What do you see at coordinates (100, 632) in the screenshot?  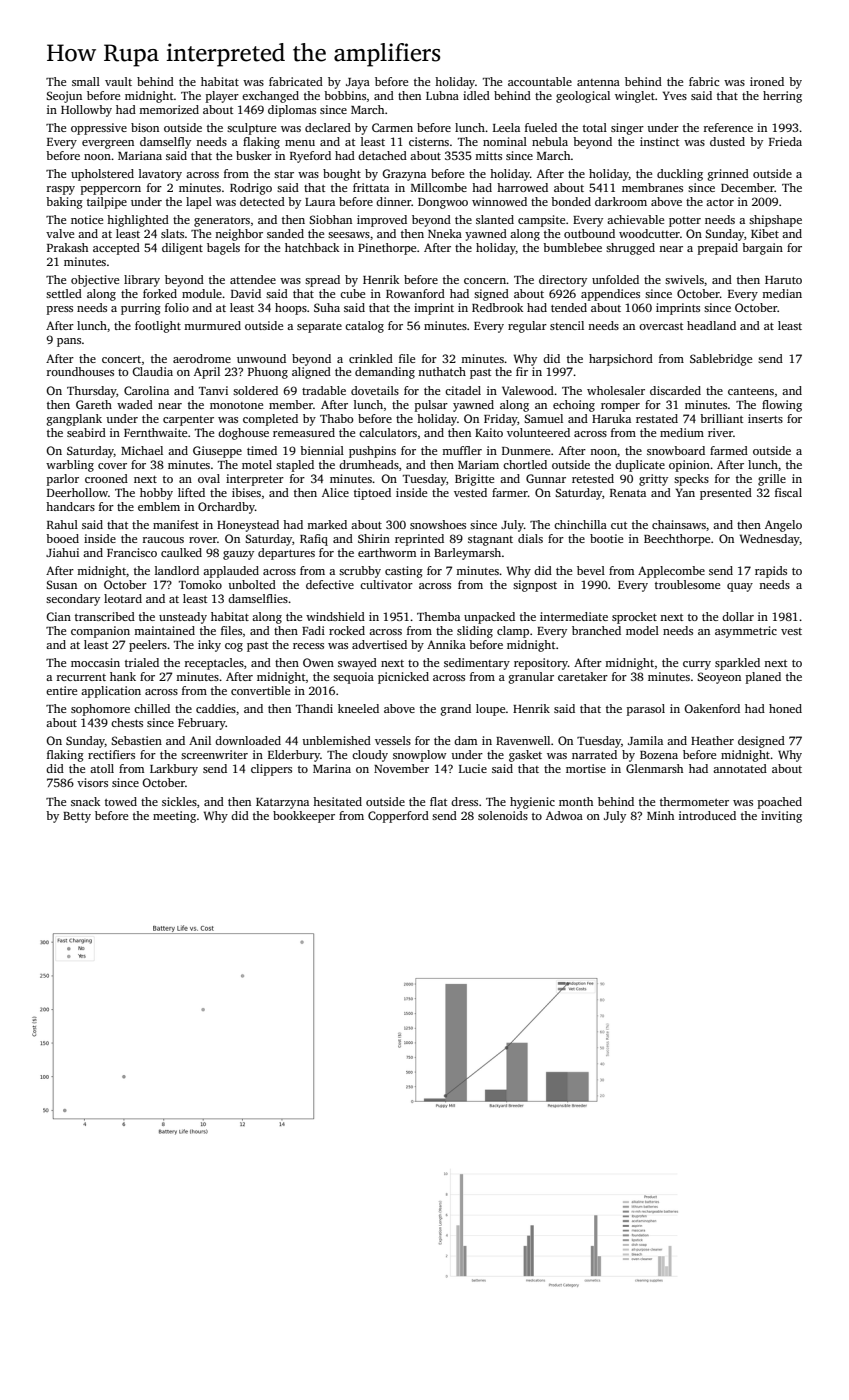 I see `companion` at bounding box center [100, 632].
